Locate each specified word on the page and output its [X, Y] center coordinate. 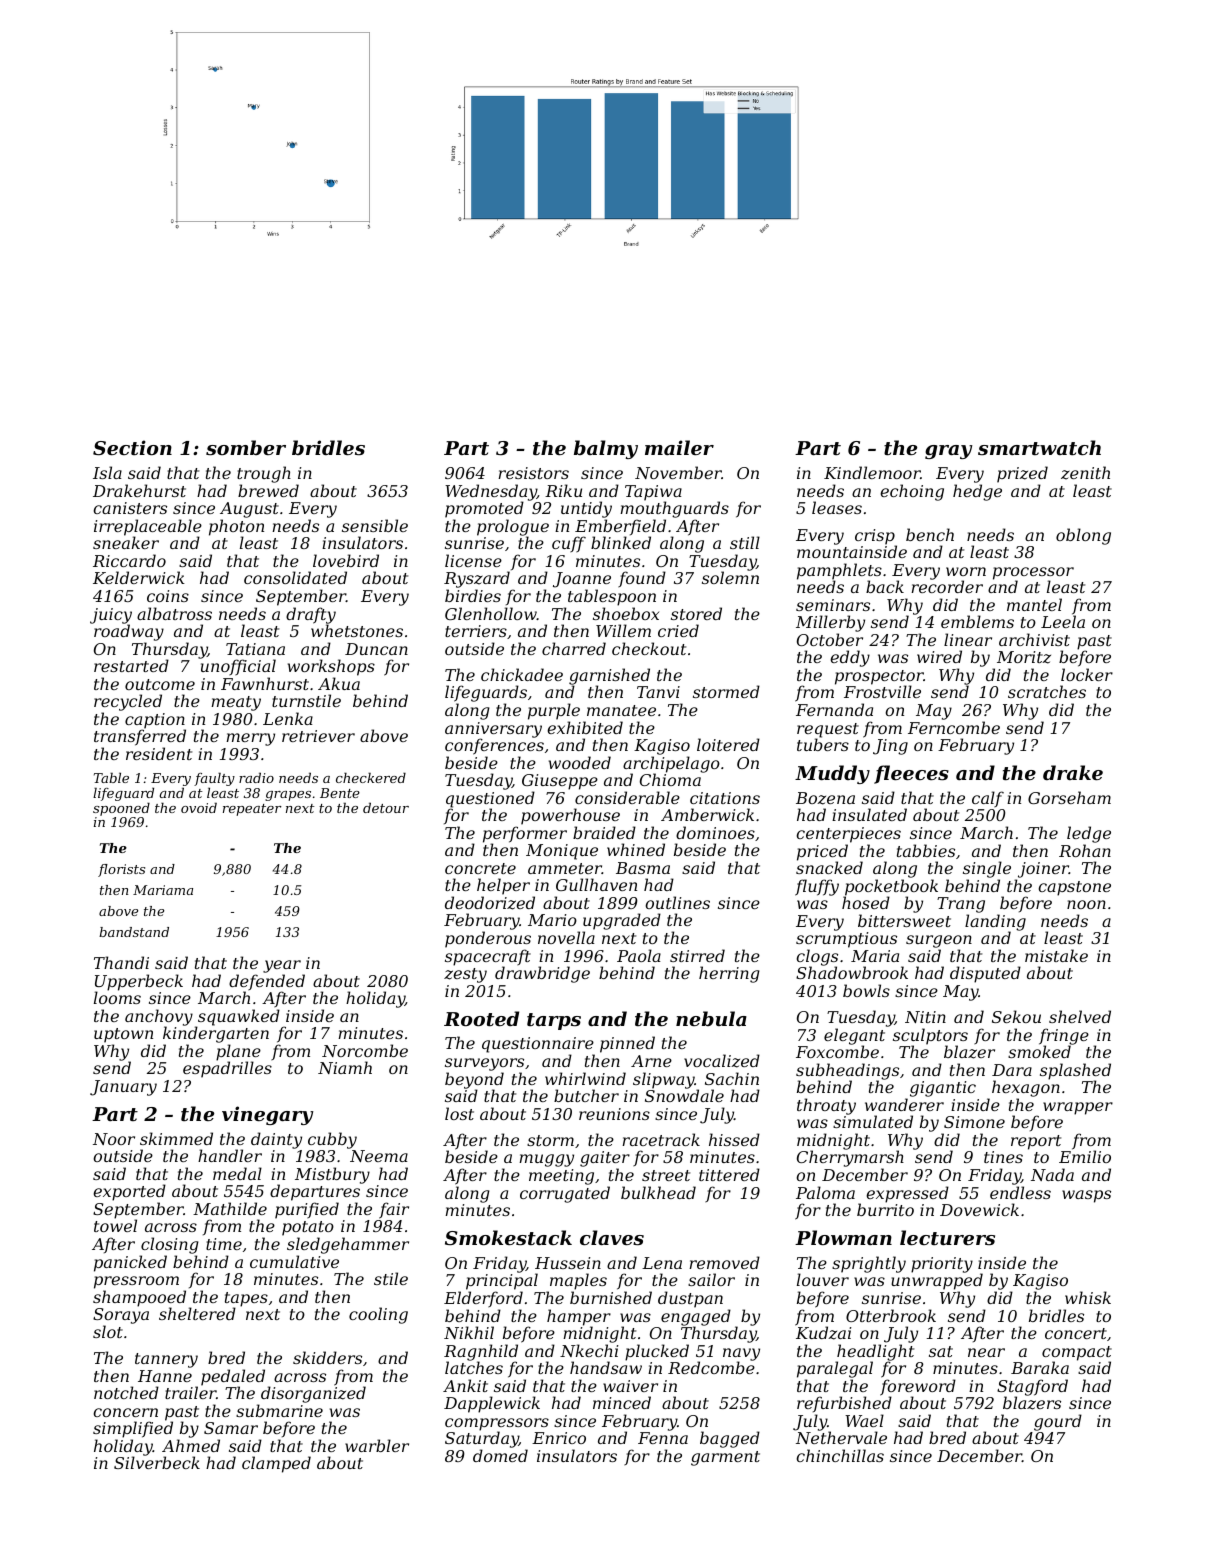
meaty [236, 703]
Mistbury [332, 1175]
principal [502, 1282]
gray [948, 452]
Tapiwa [653, 493]
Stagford [1032, 1388]
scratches [1047, 691]
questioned [490, 799]
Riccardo [129, 560]
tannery [166, 1360]
